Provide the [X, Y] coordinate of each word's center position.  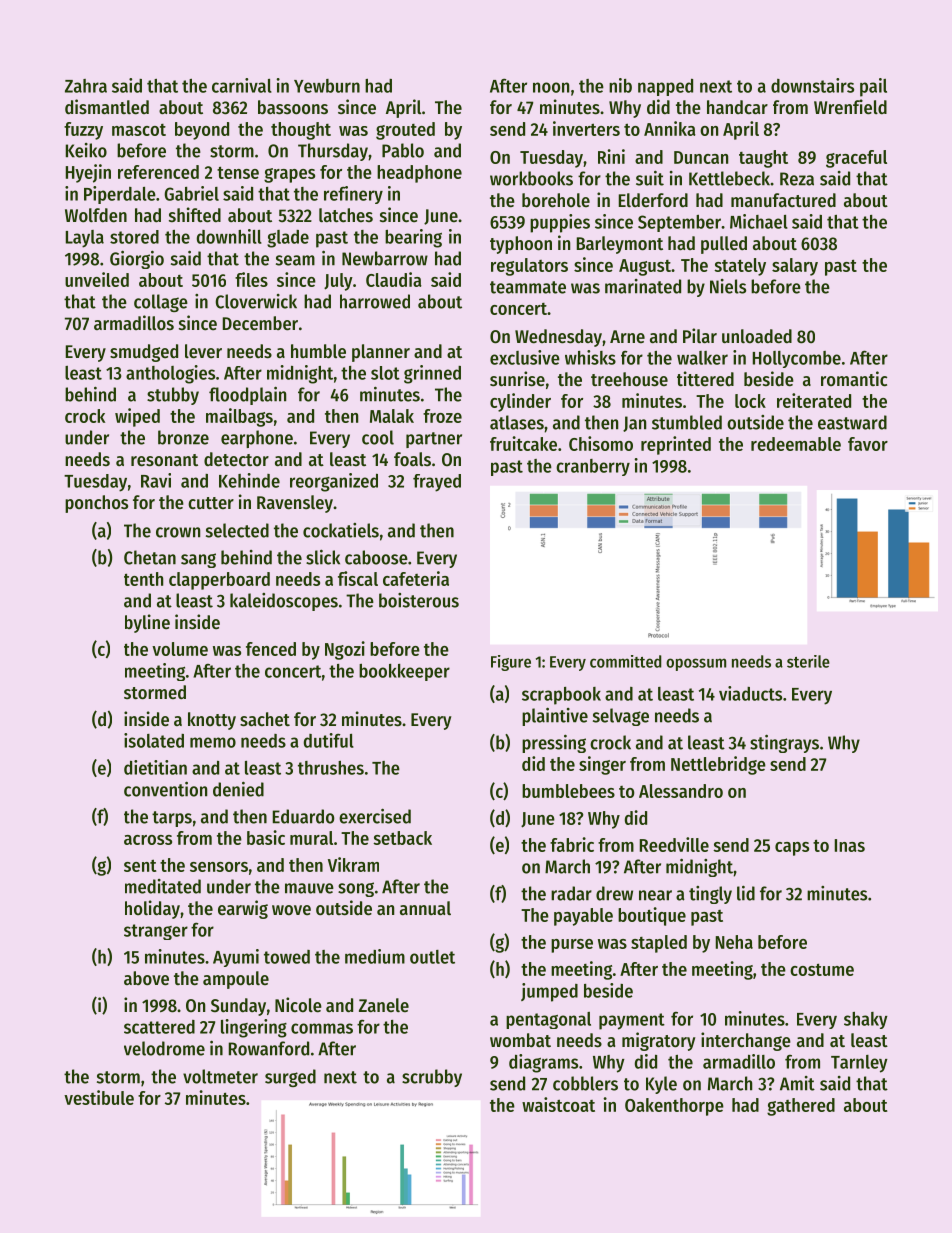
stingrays [784, 743]
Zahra [86, 86]
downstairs [812, 85]
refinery [353, 195]
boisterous [419, 600]
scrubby [432, 1078]
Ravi [156, 480]
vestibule [99, 1097]
